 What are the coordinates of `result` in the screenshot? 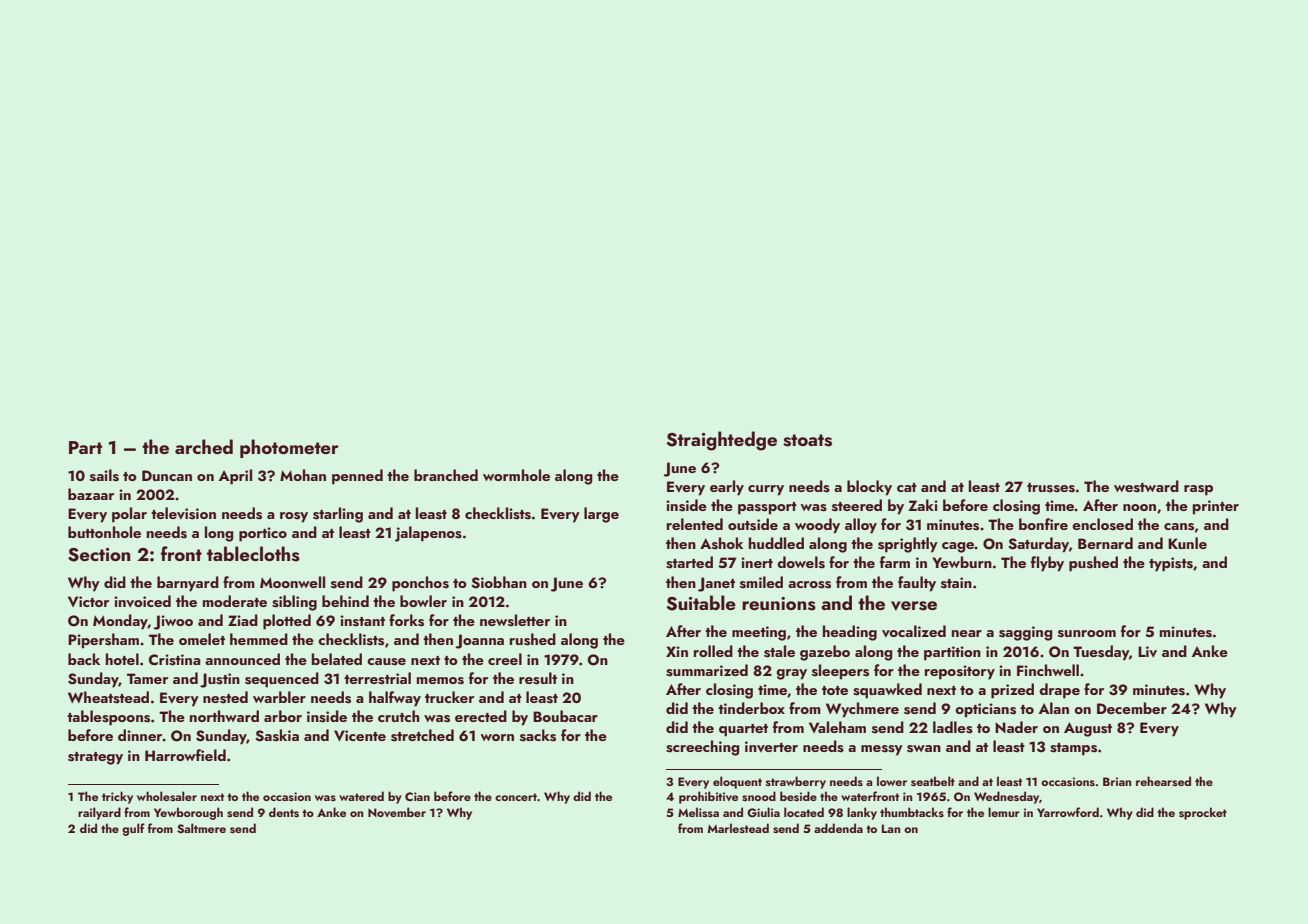 It's located at (538, 678).
